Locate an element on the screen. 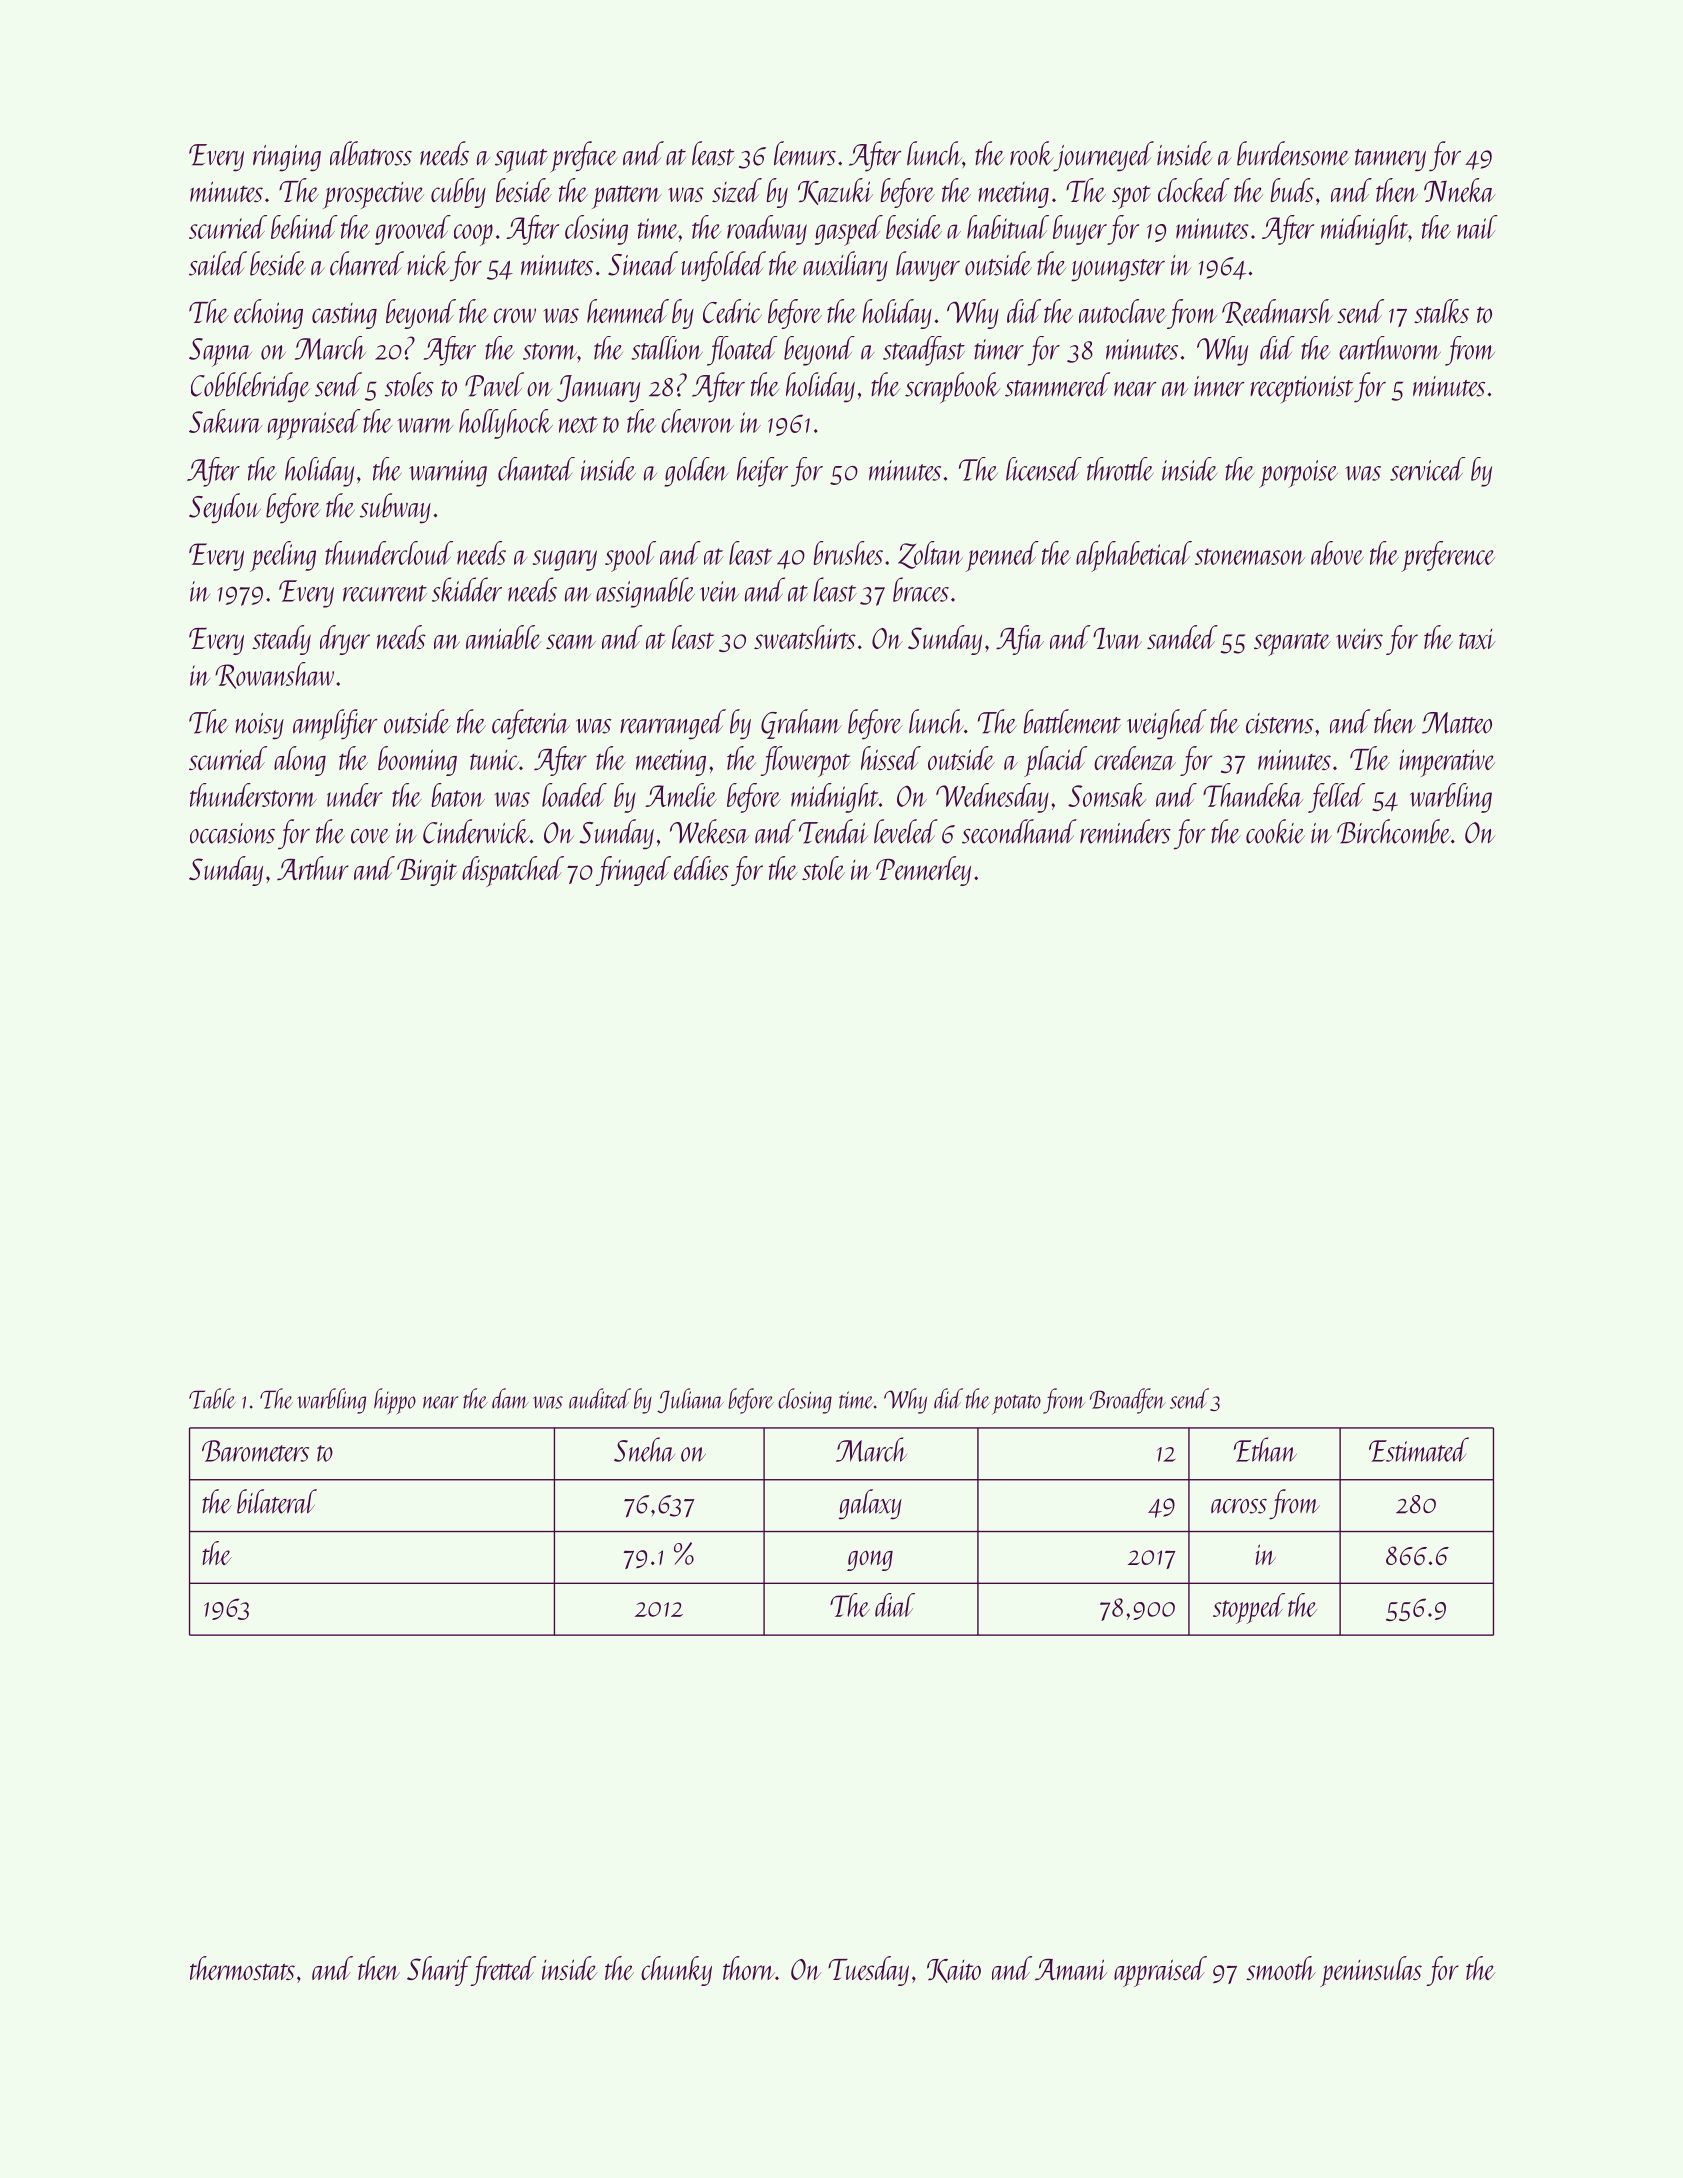 This screenshot has height=2178, width=1683. reminders is located at coordinates (1125, 831).
